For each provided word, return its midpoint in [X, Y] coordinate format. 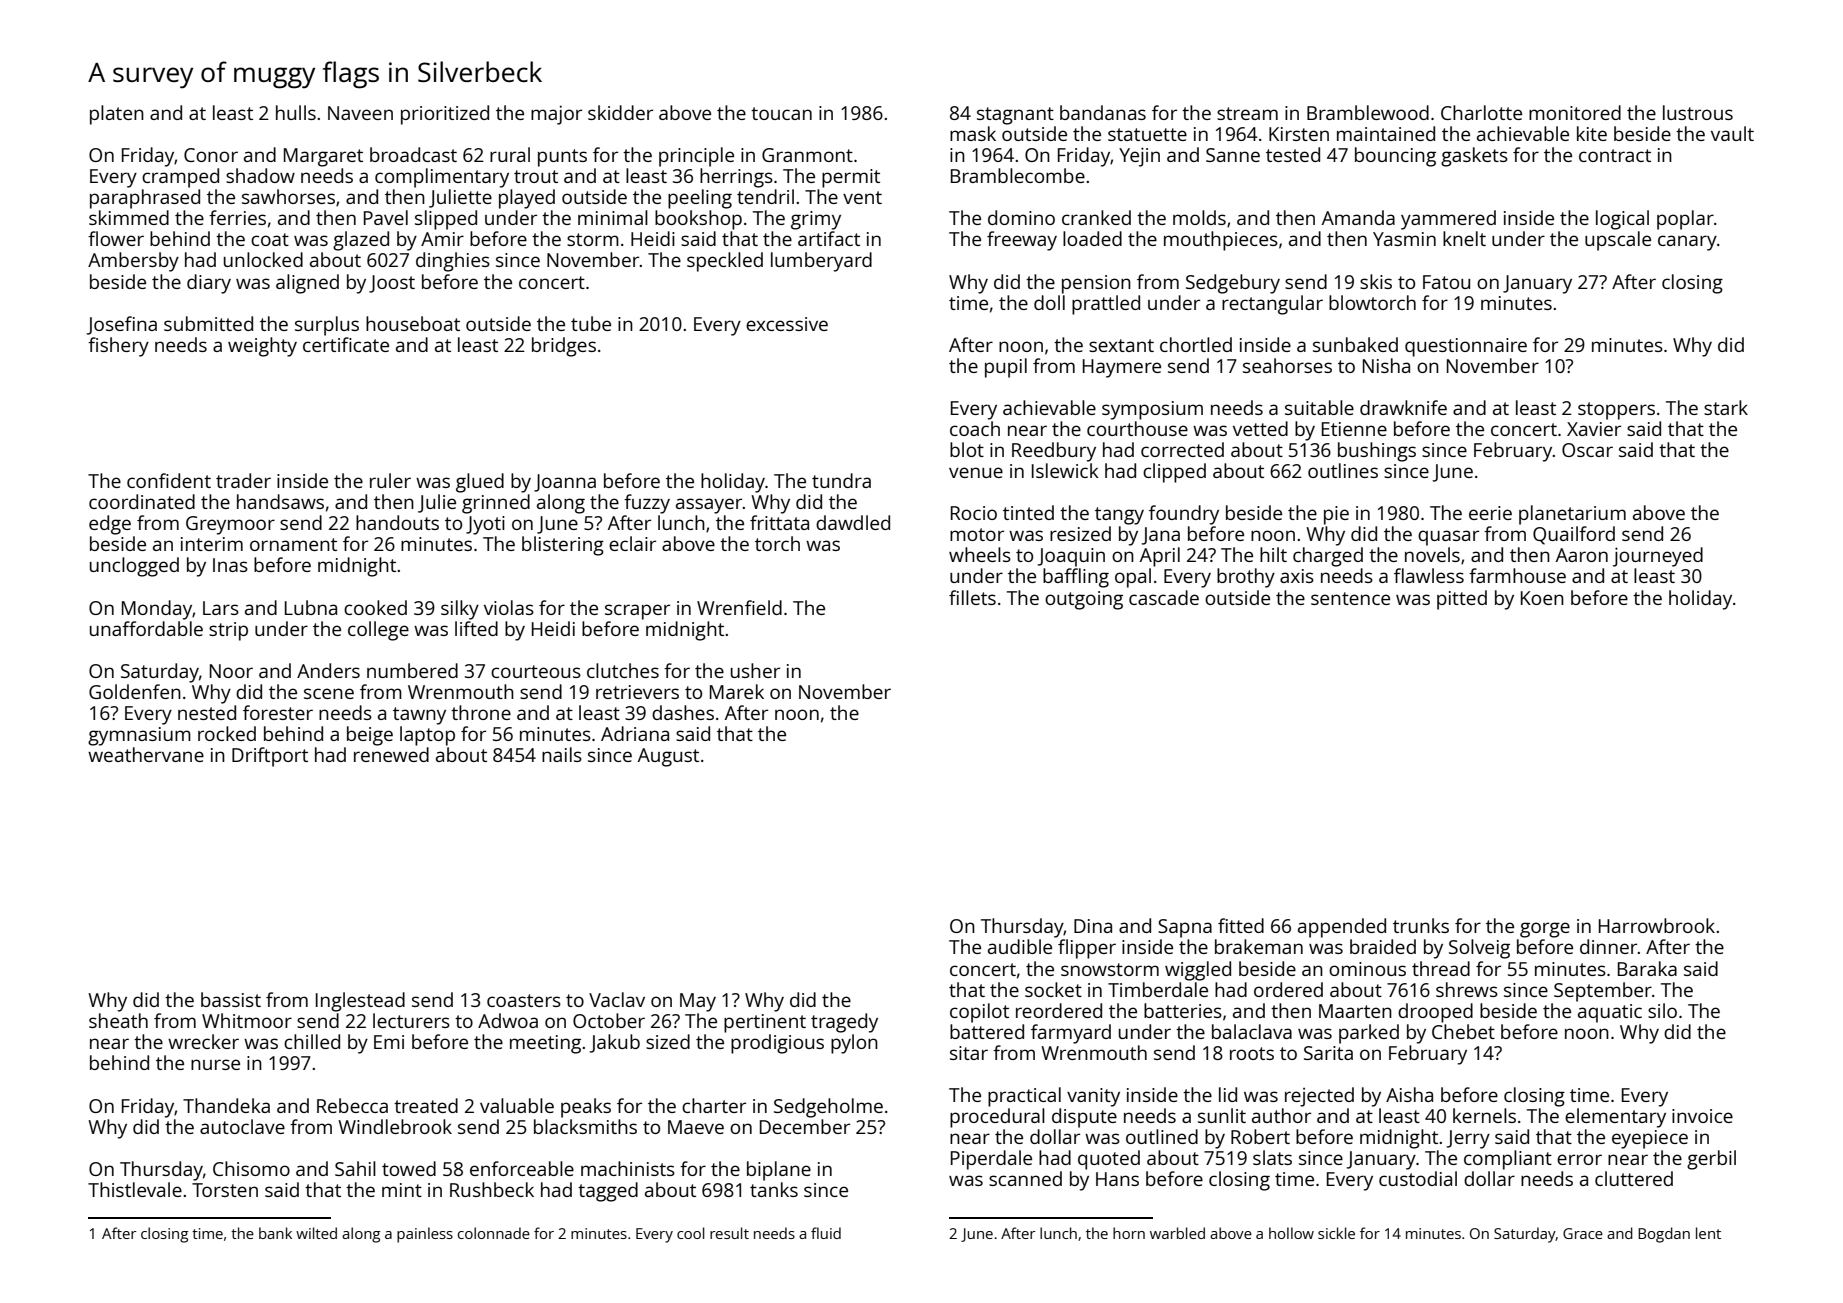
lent [1708, 1233]
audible [1020, 946]
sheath [118, 1020]
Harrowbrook [1657, 925]
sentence [1350, 598]
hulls [296, 112]
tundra [841, 480]
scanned [1025, 1178]
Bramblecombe [1018, 175]
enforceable [522, 1168]
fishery [118, 347]
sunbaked [1355, 344]
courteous [536, 671]
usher [755, 670]
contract [1615, 155]
